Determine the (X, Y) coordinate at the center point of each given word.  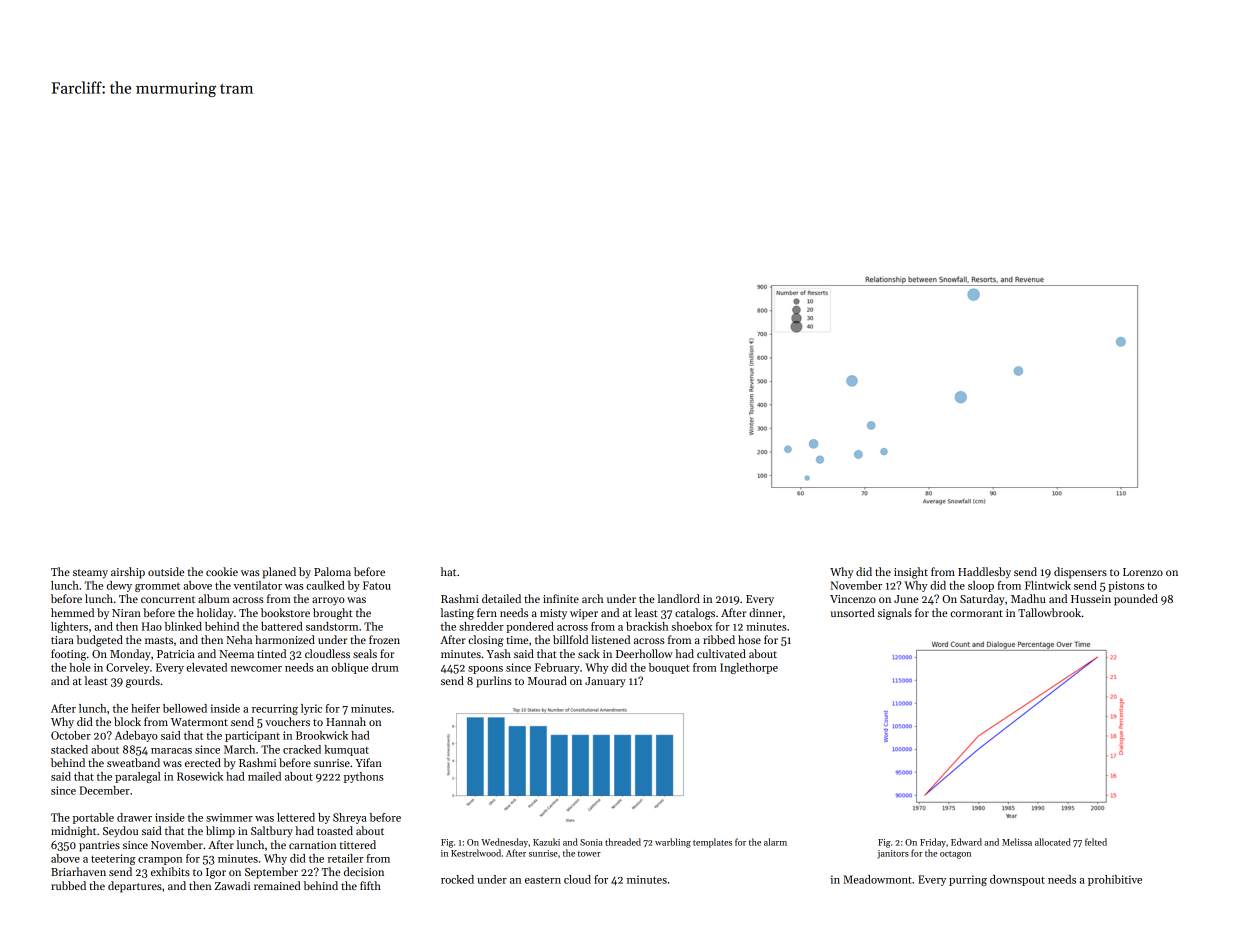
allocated (1053, 842)
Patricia (176, 654)
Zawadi (232, 885)
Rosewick (200, 776)
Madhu (1028, 598)
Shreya (350, 818)
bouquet (669, 668)
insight (911, 573)
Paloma (332, 571)
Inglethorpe (749, 668)
